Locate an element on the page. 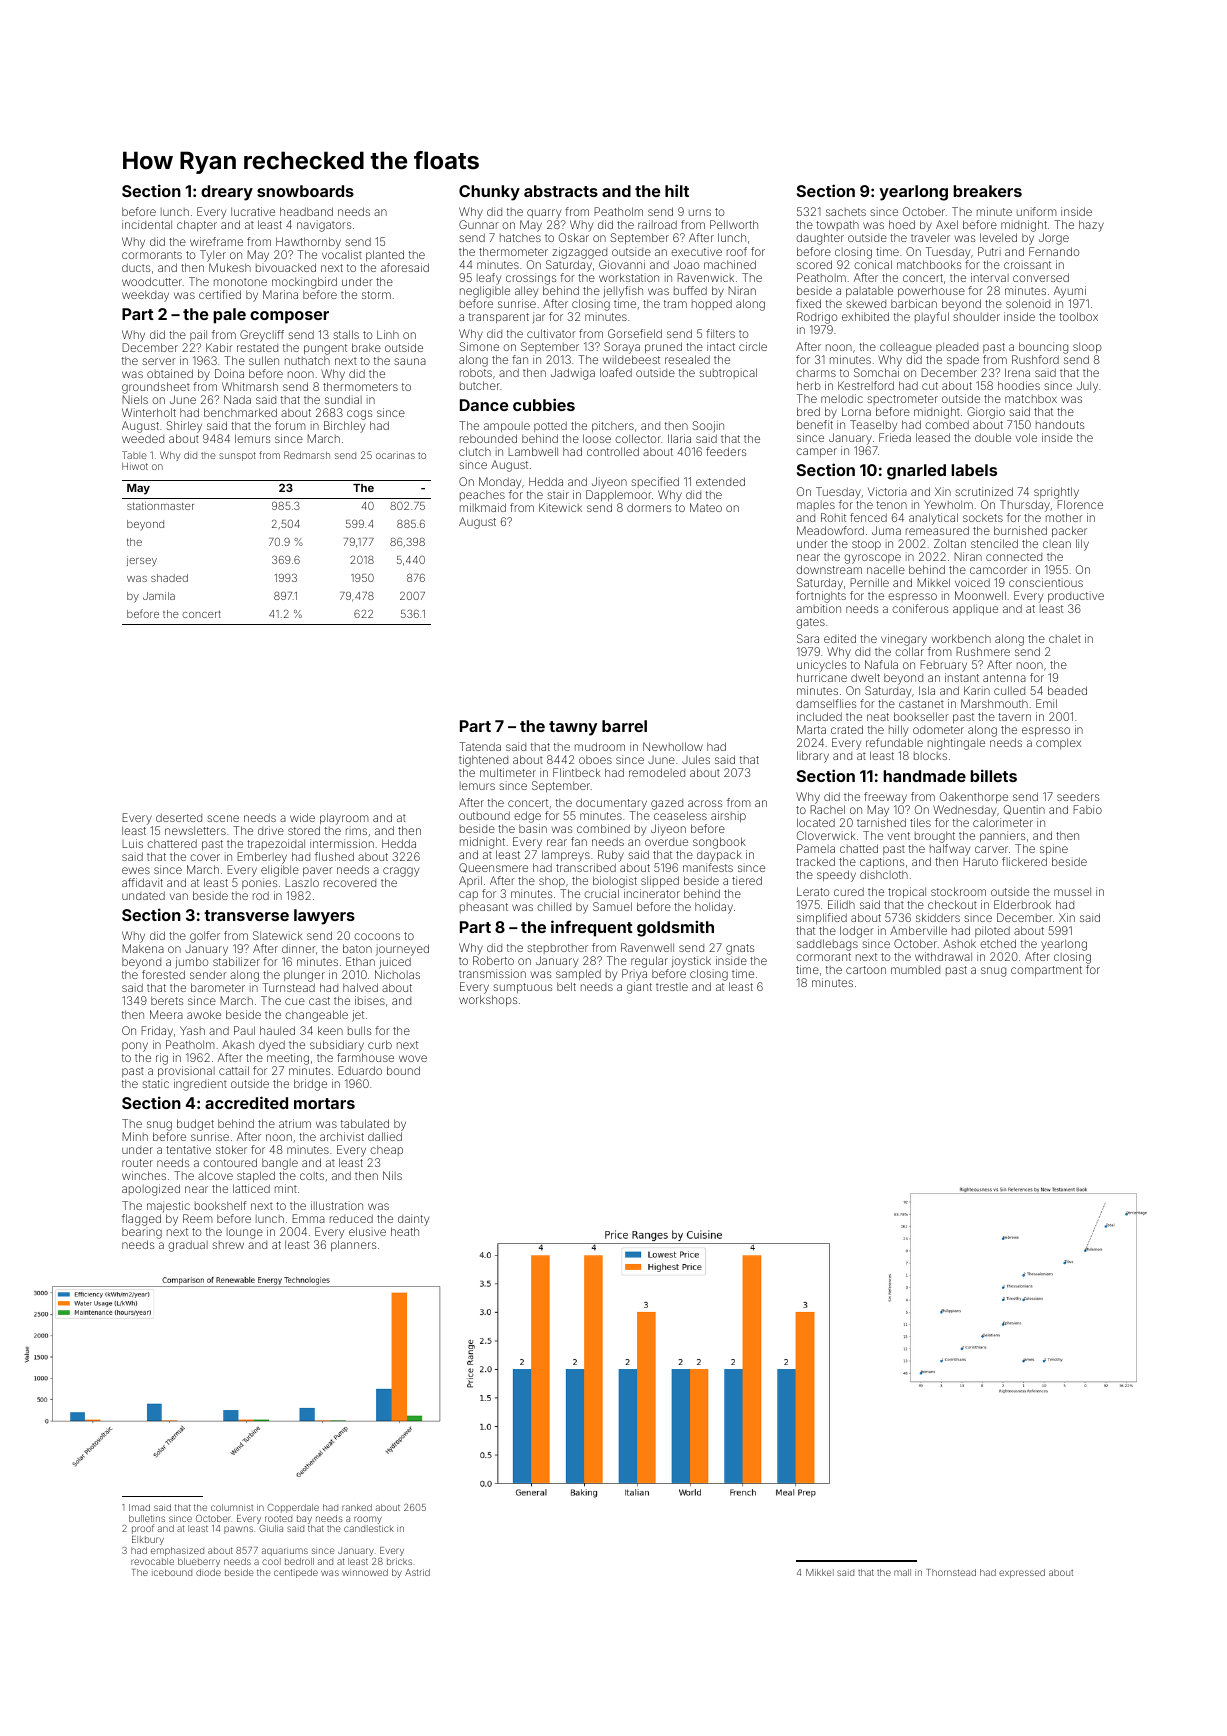 The image size is (1227, 1736). stenciled is located at coordinates (994, 543).
